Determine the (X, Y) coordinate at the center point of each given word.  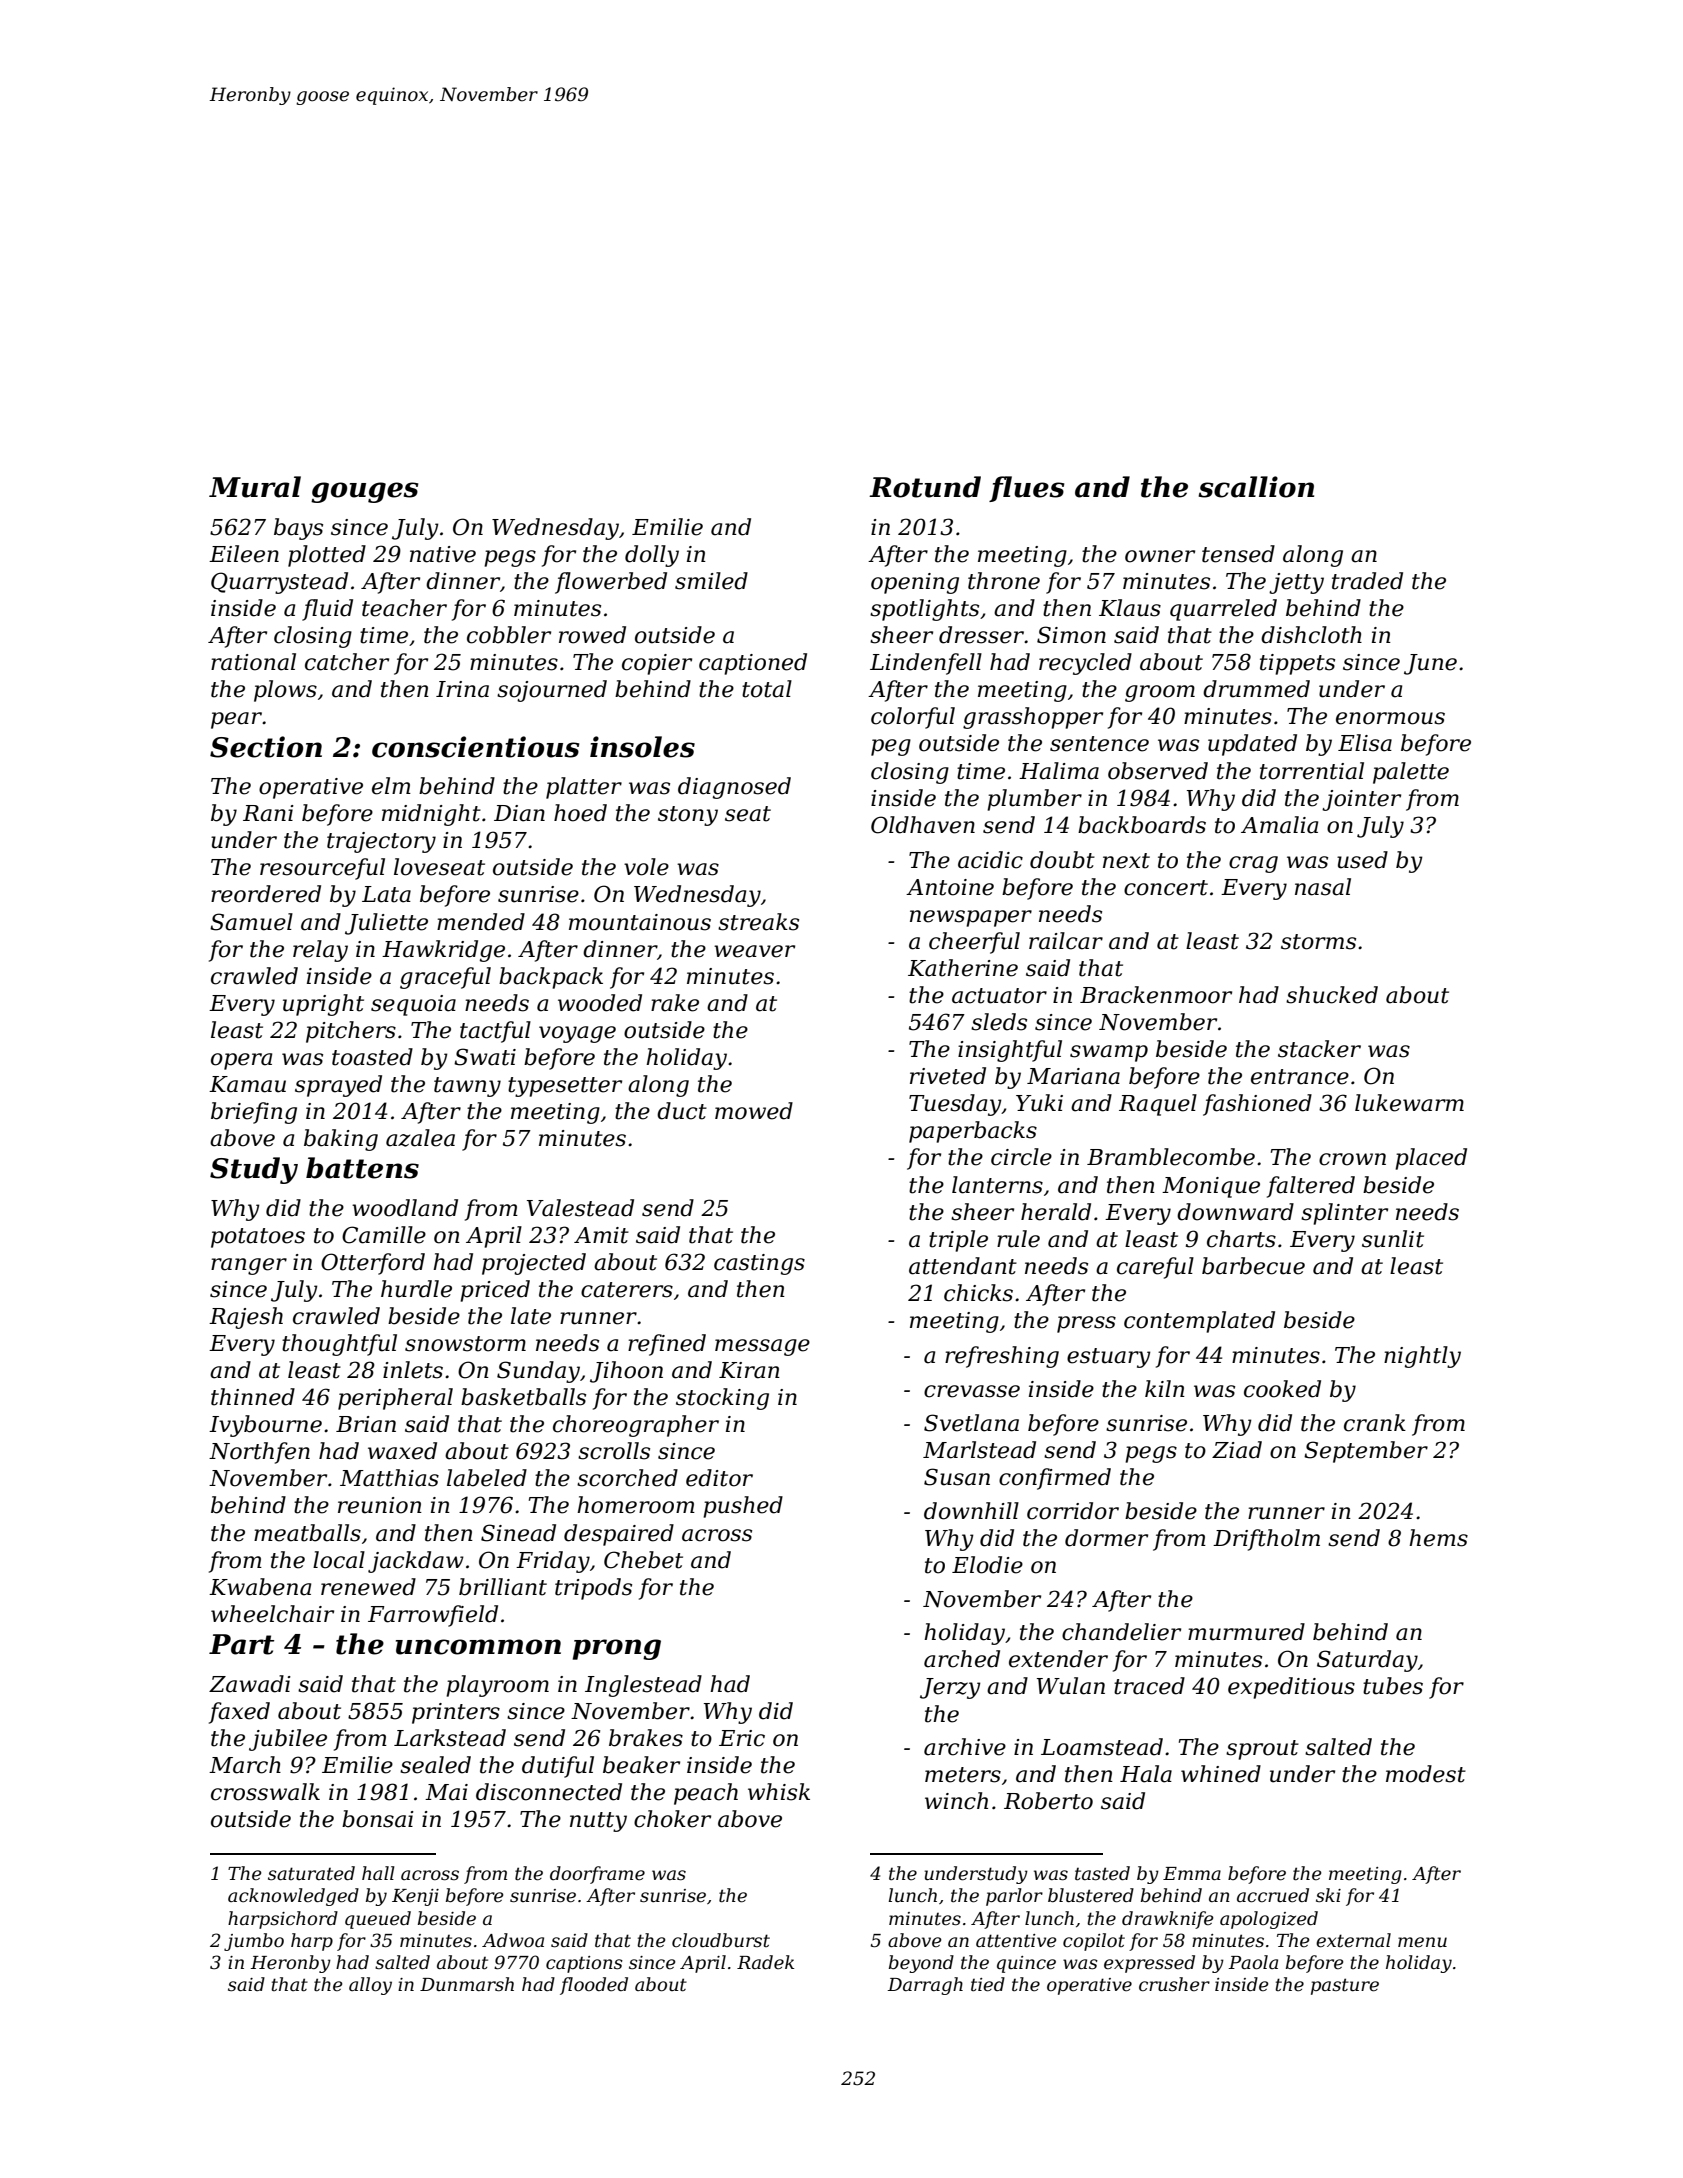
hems (1438, 1538)
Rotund (925, 487)
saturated (311, 1873)
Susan (957, 1477)
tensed (1238, 554)
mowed (754, 1111)
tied (988, 1984)
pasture (1345, 1986)
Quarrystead (279, 583)
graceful (445, 978)
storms (1318, 942)
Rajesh (246, 1318)
